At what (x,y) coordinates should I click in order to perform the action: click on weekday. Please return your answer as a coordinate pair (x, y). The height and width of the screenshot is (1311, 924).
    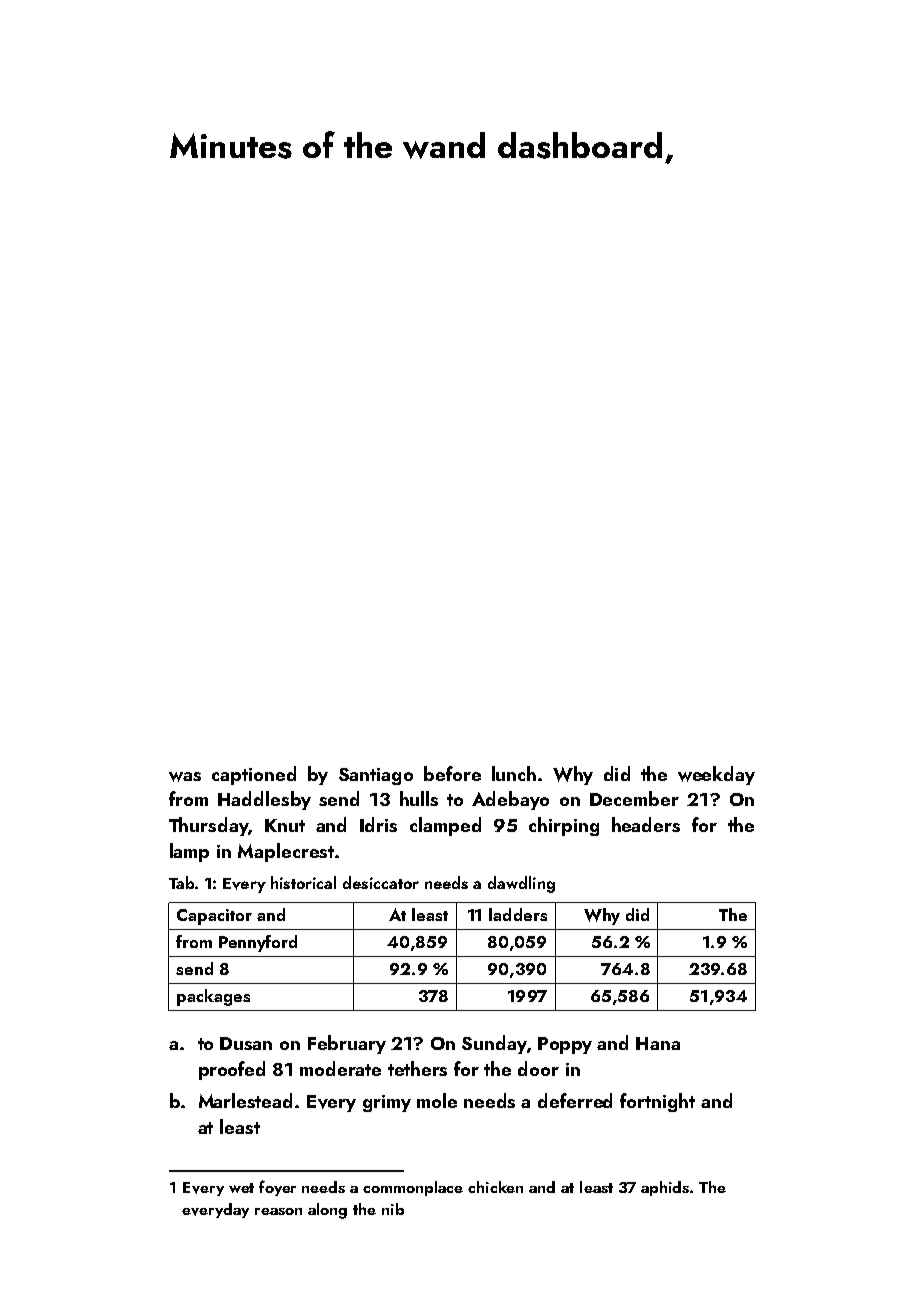
    Looking at the image, I should click on (716, 775).
